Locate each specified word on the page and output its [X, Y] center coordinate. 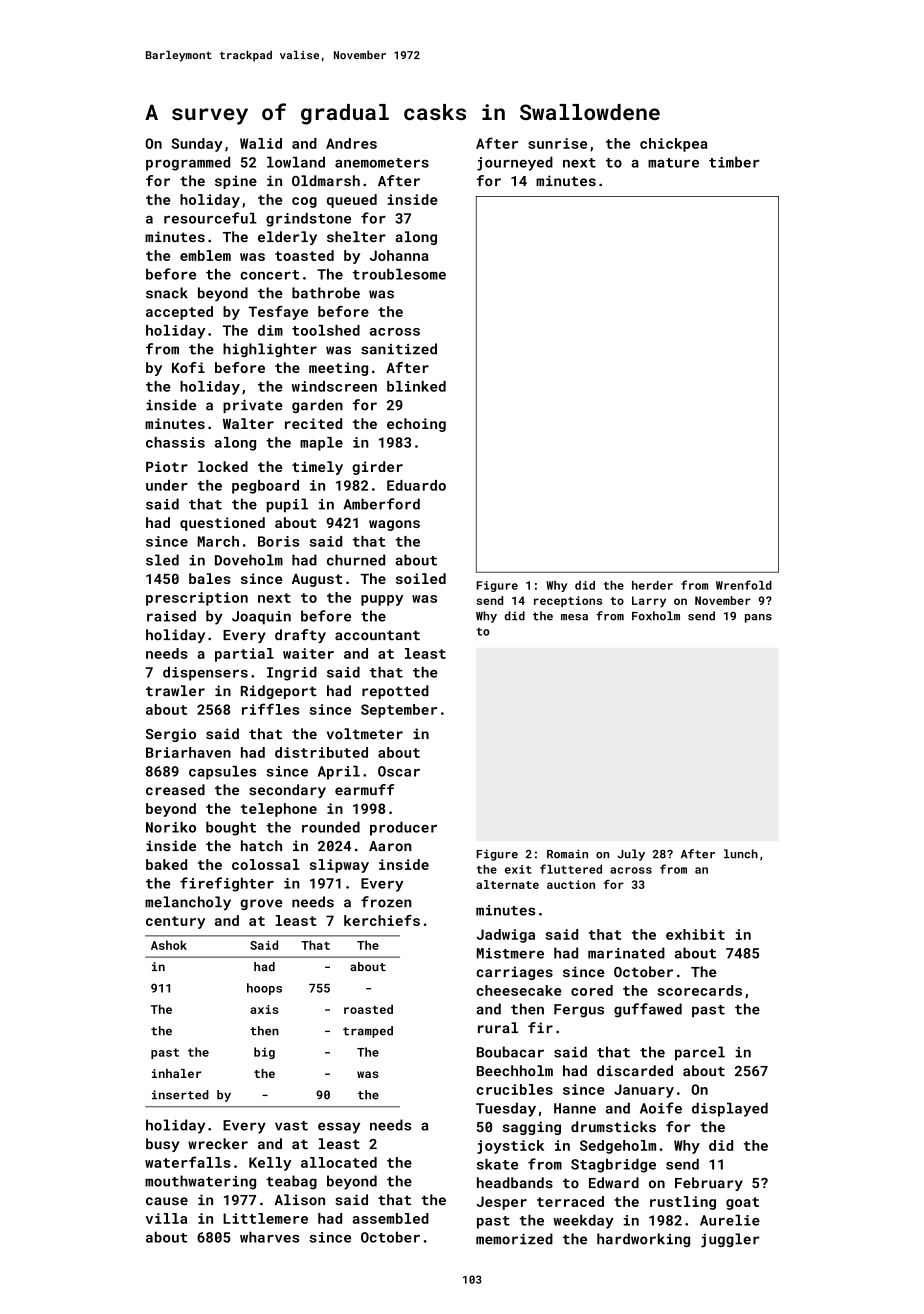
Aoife [661, 1108]
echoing [416, 425]
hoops [264, 989]
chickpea [674, 145]
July [631, 855]
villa [166, 1218]
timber [734, 162]
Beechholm [515, 1070]
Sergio [171, 735]
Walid [261, 143]
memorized [514, 1239]
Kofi [188, 367]
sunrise [557, 143]
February [709, 1184]
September [399, 711]
